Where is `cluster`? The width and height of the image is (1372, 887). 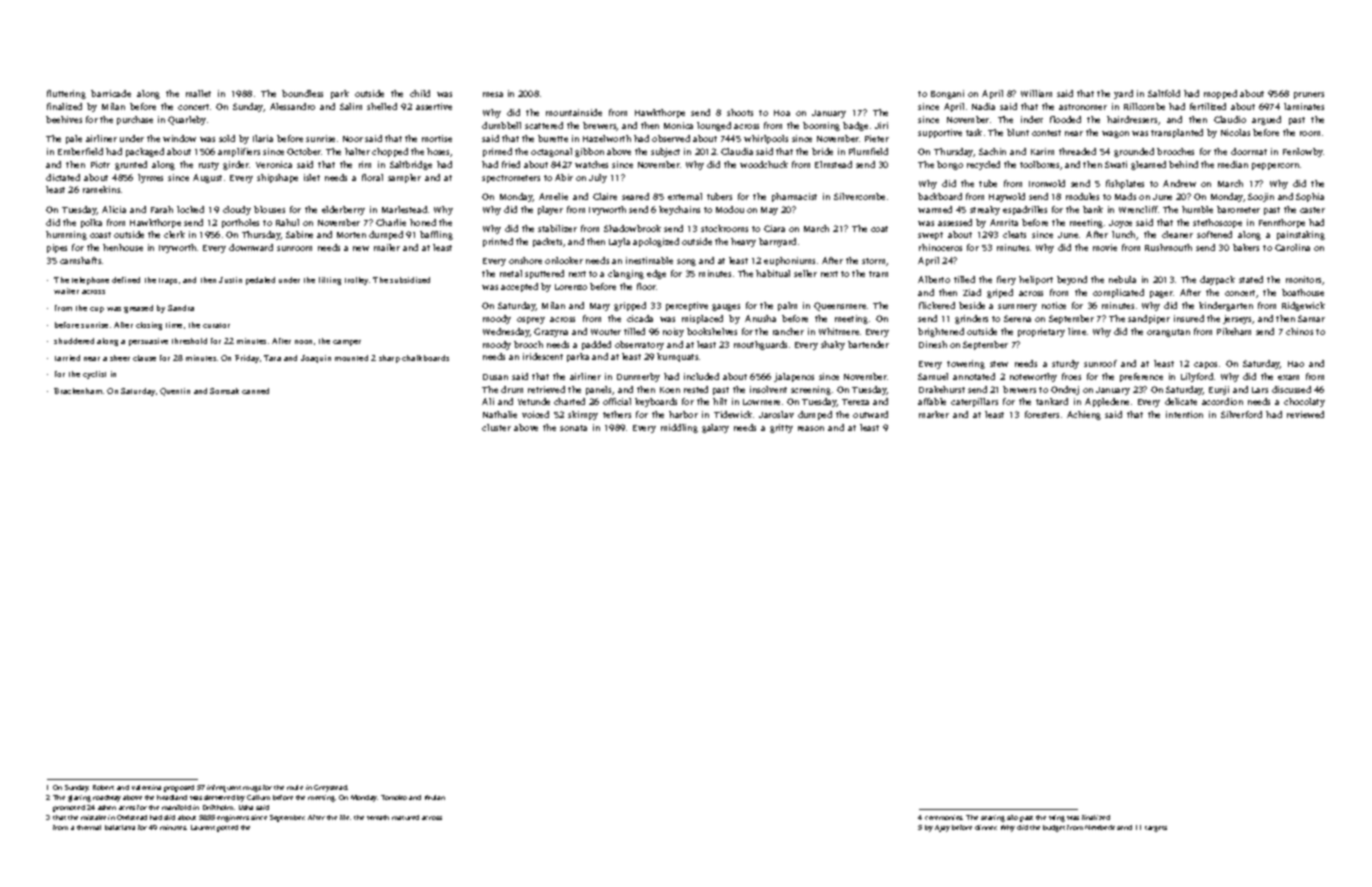
cluster is located at coordinates (496, 427).
